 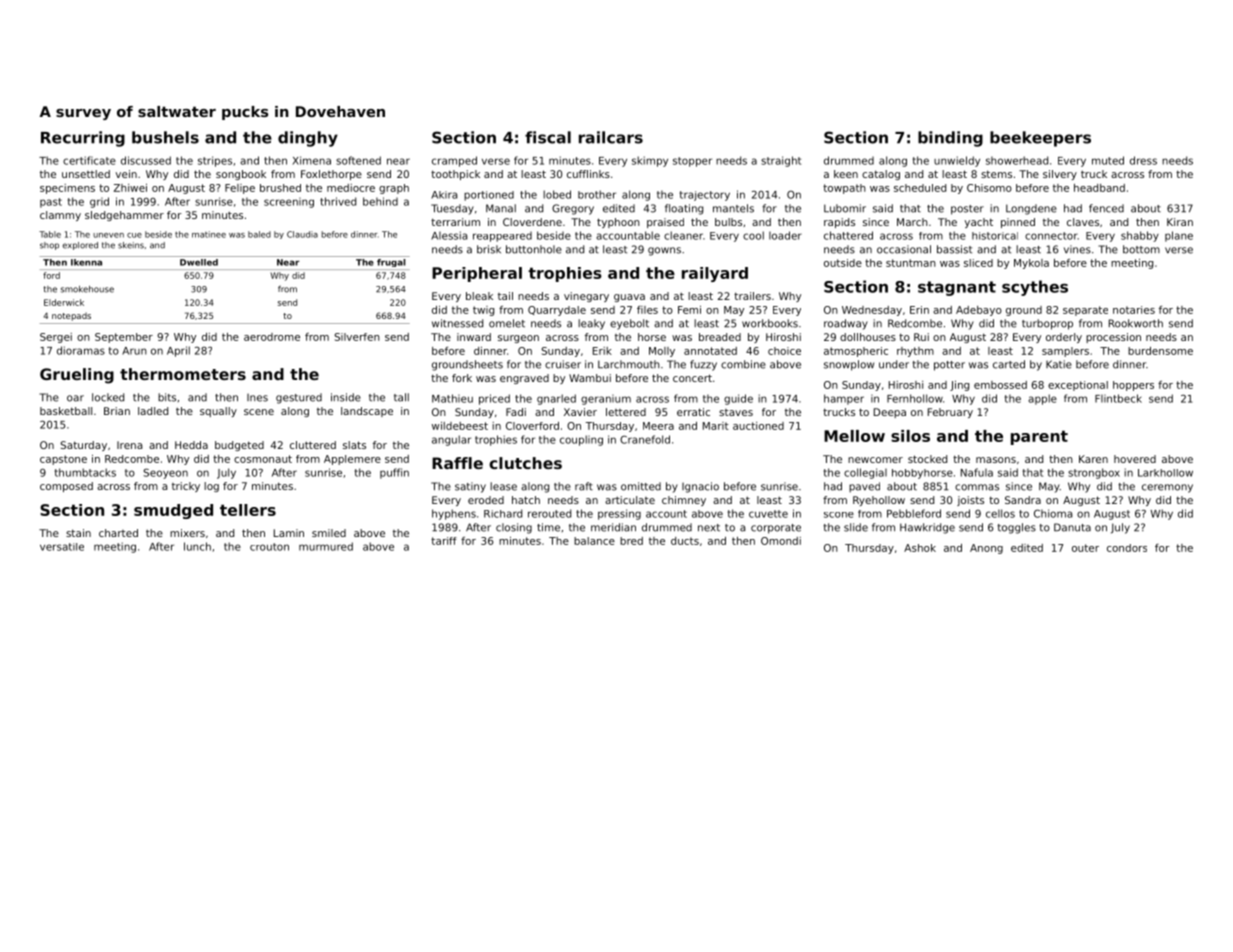 What do you see at coordinates (664, 251) in the page?
I see `gowns` at bounding box center [664, 251].
